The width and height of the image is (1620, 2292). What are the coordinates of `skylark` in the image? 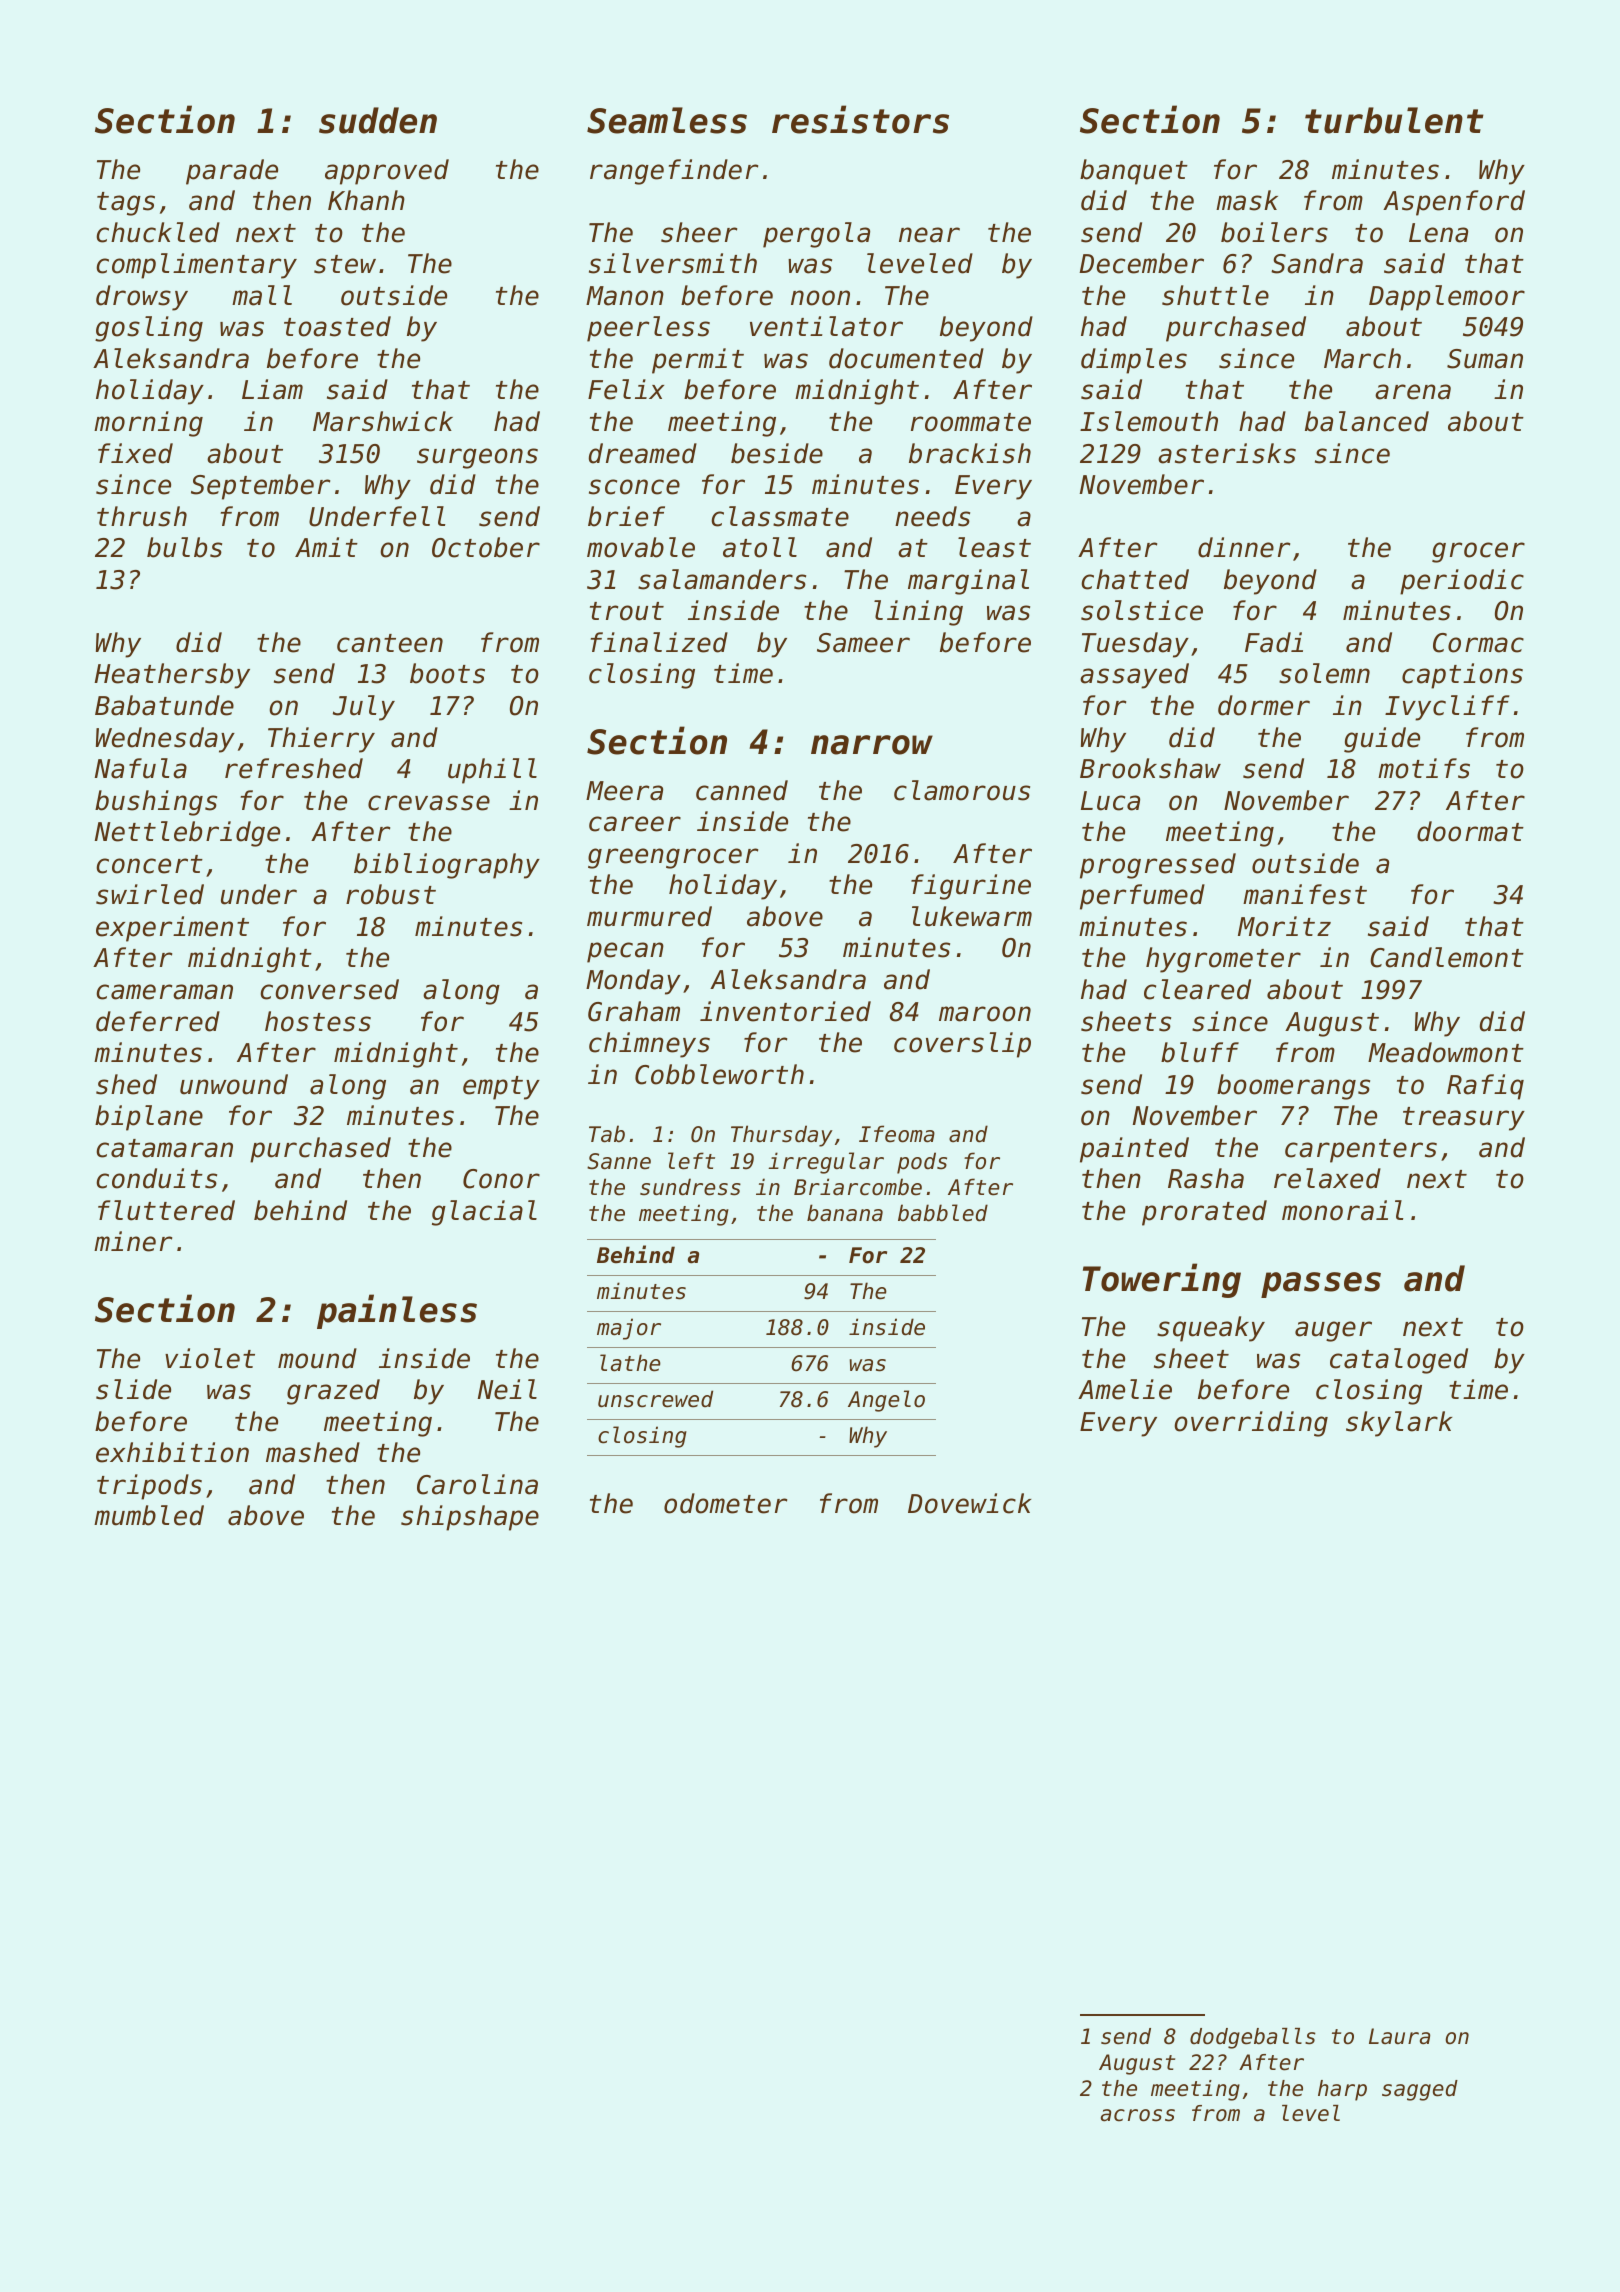 It's located at (1399, 1424).
